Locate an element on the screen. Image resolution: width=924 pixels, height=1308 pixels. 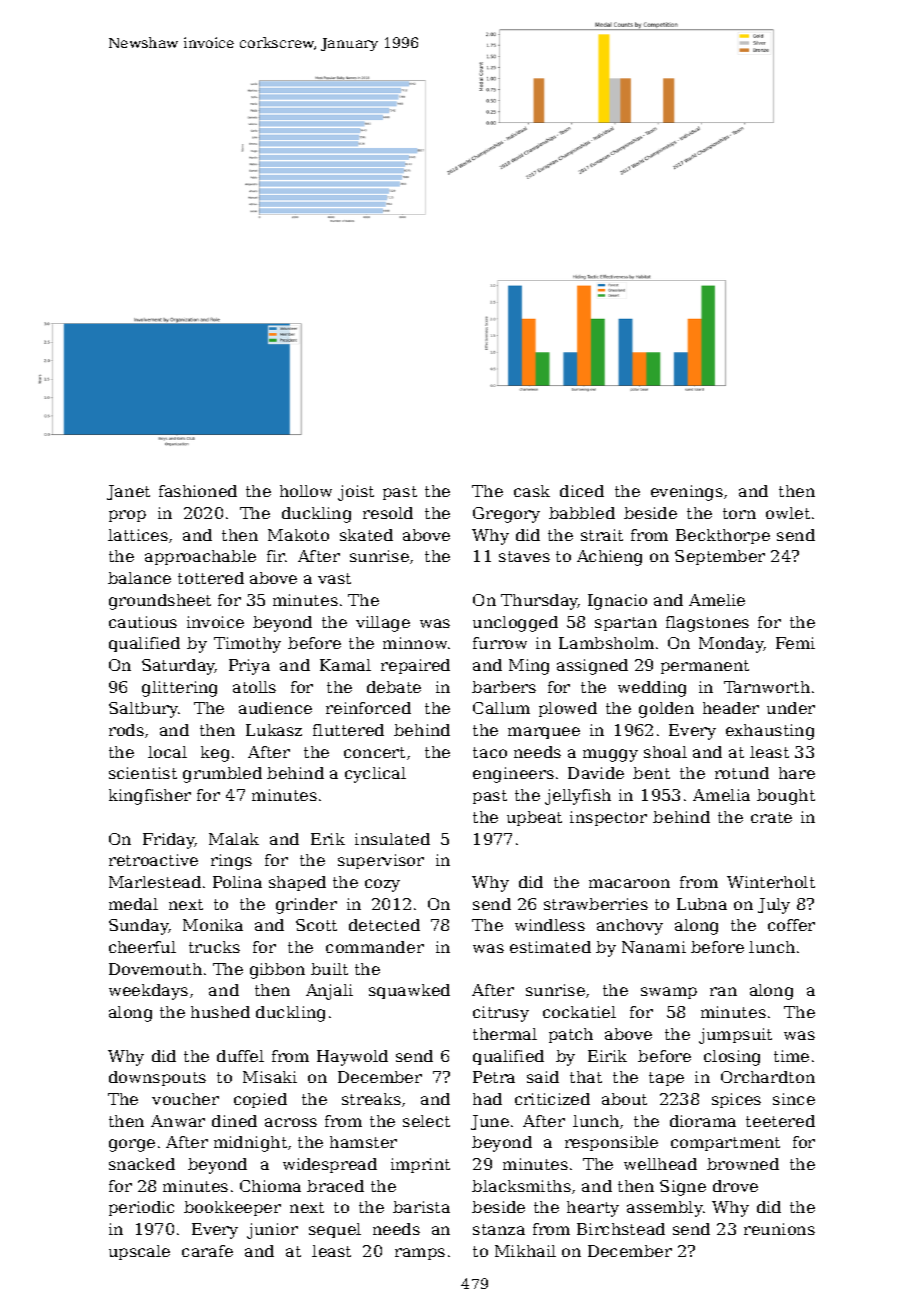
Timothy is located at coordinates (247, 645).
